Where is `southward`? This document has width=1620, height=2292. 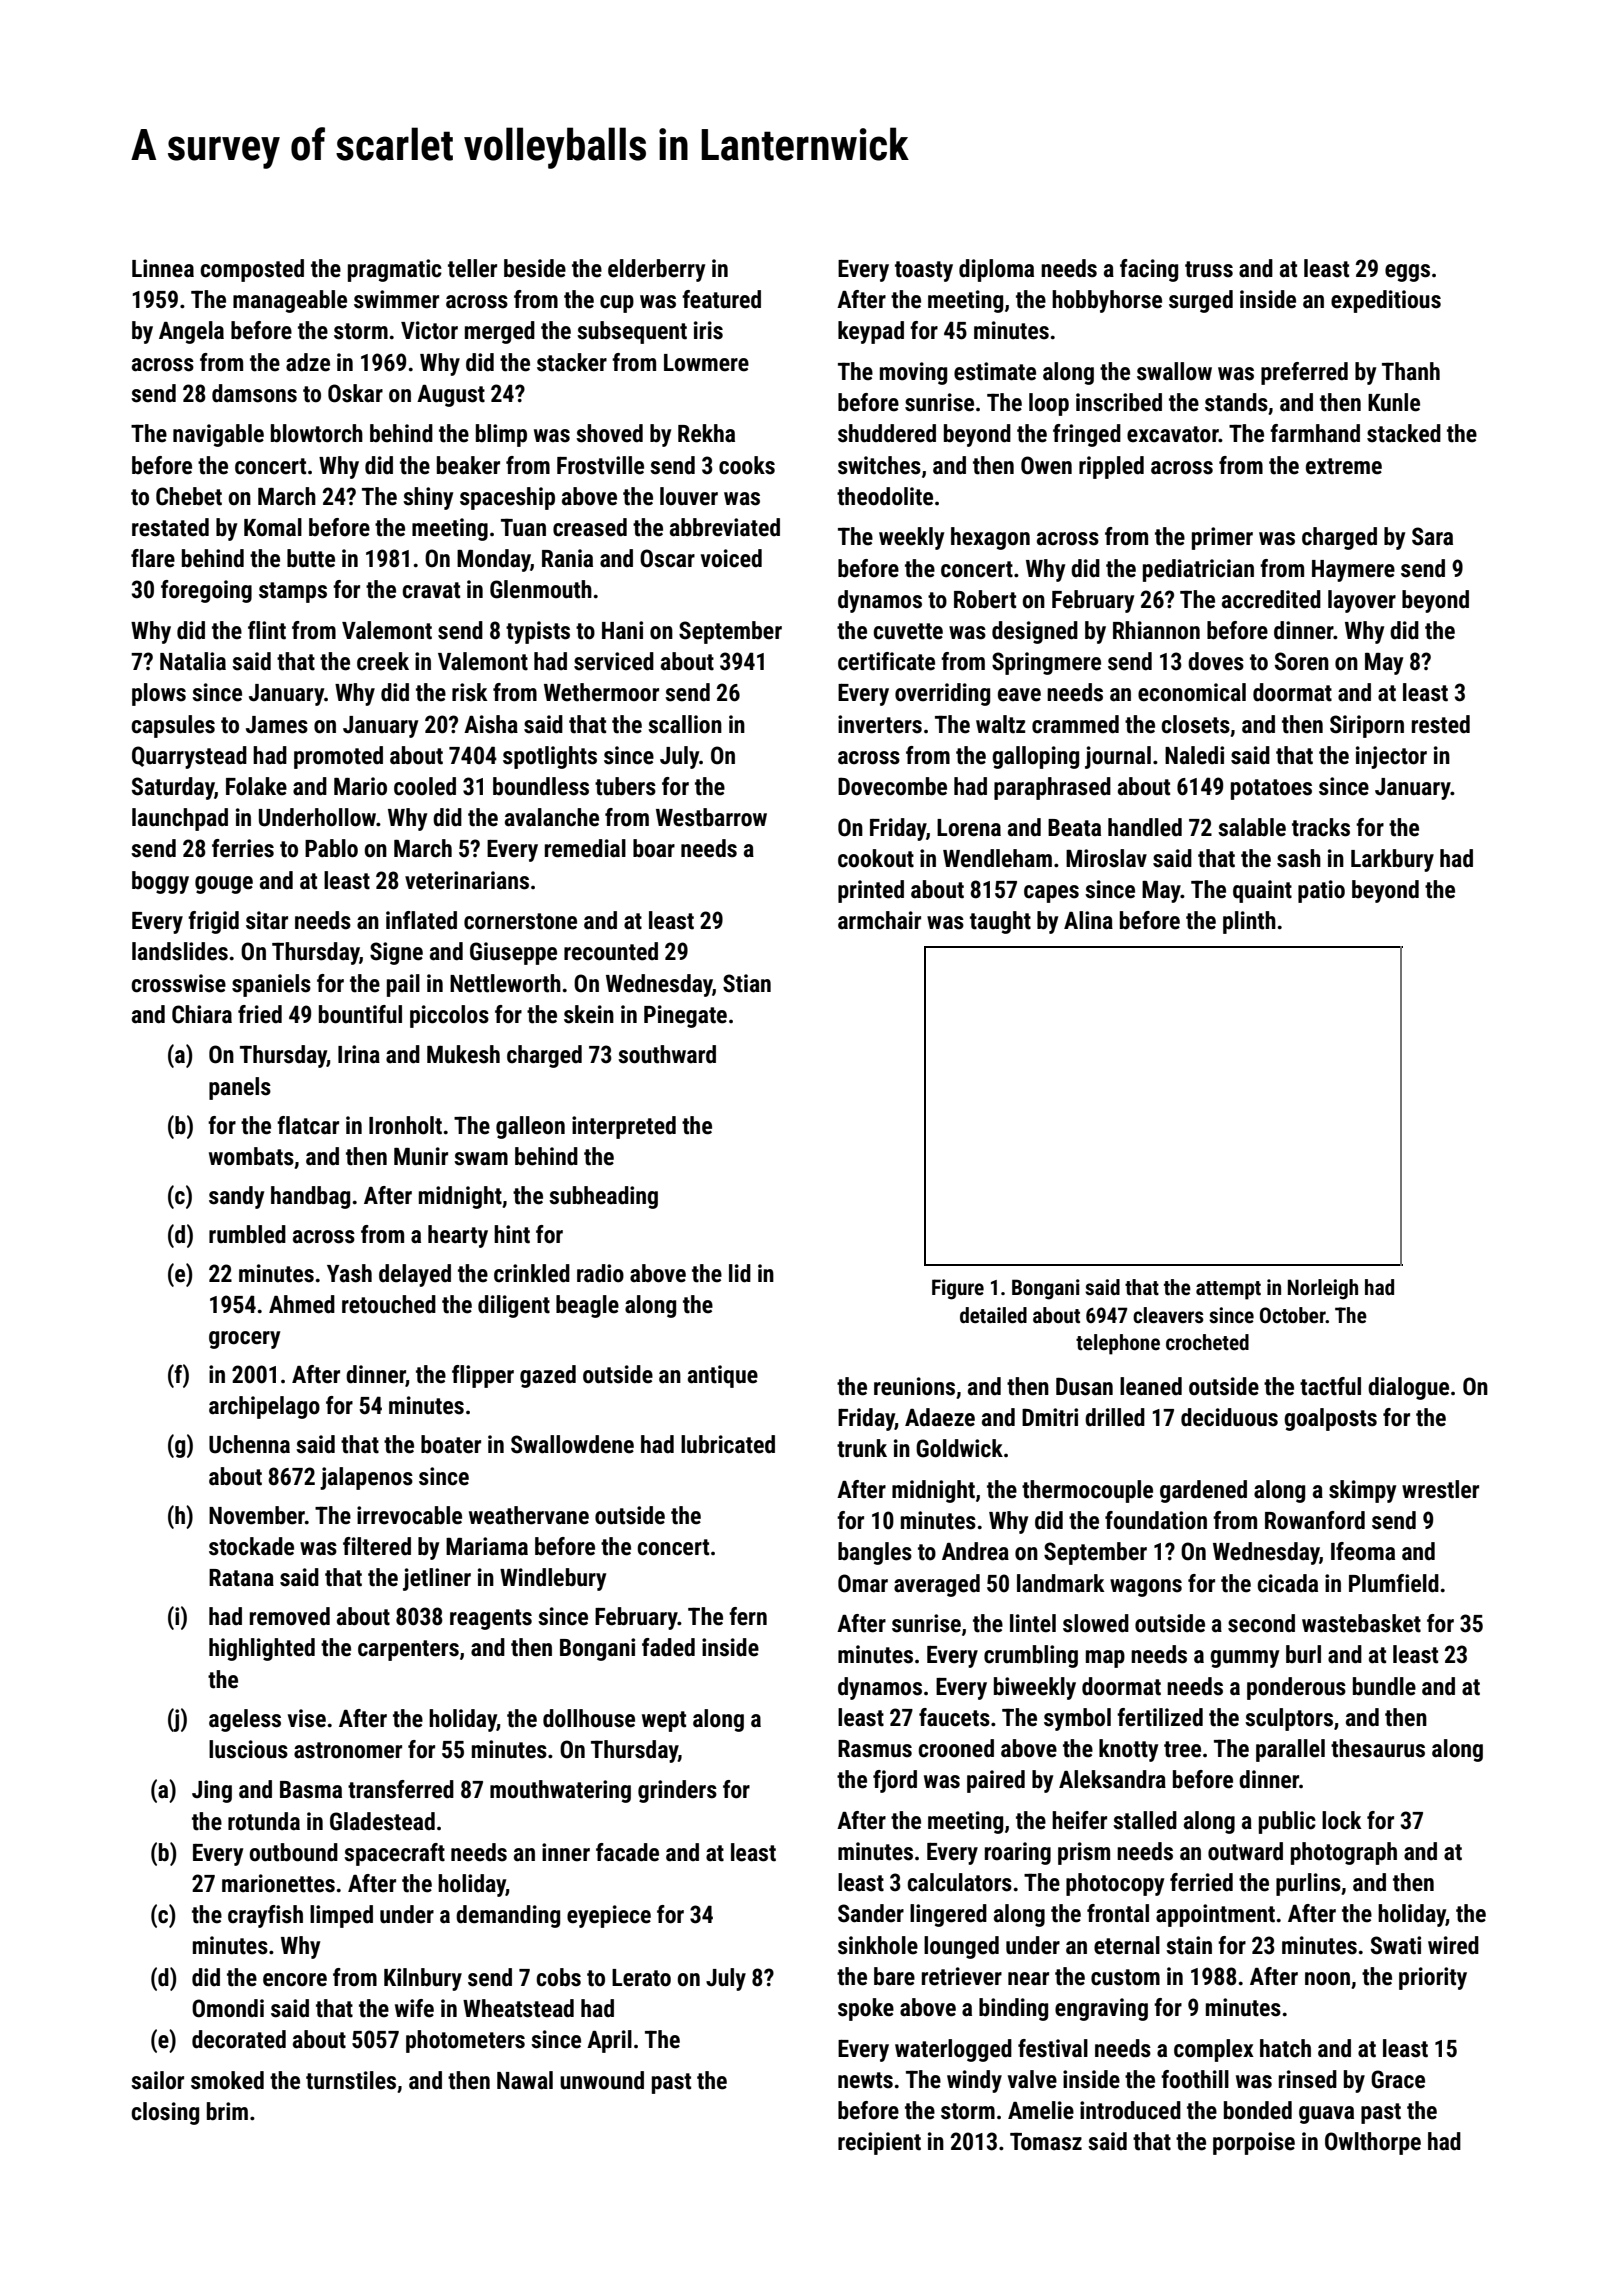 southward is located at coordinates (667, 1054).
